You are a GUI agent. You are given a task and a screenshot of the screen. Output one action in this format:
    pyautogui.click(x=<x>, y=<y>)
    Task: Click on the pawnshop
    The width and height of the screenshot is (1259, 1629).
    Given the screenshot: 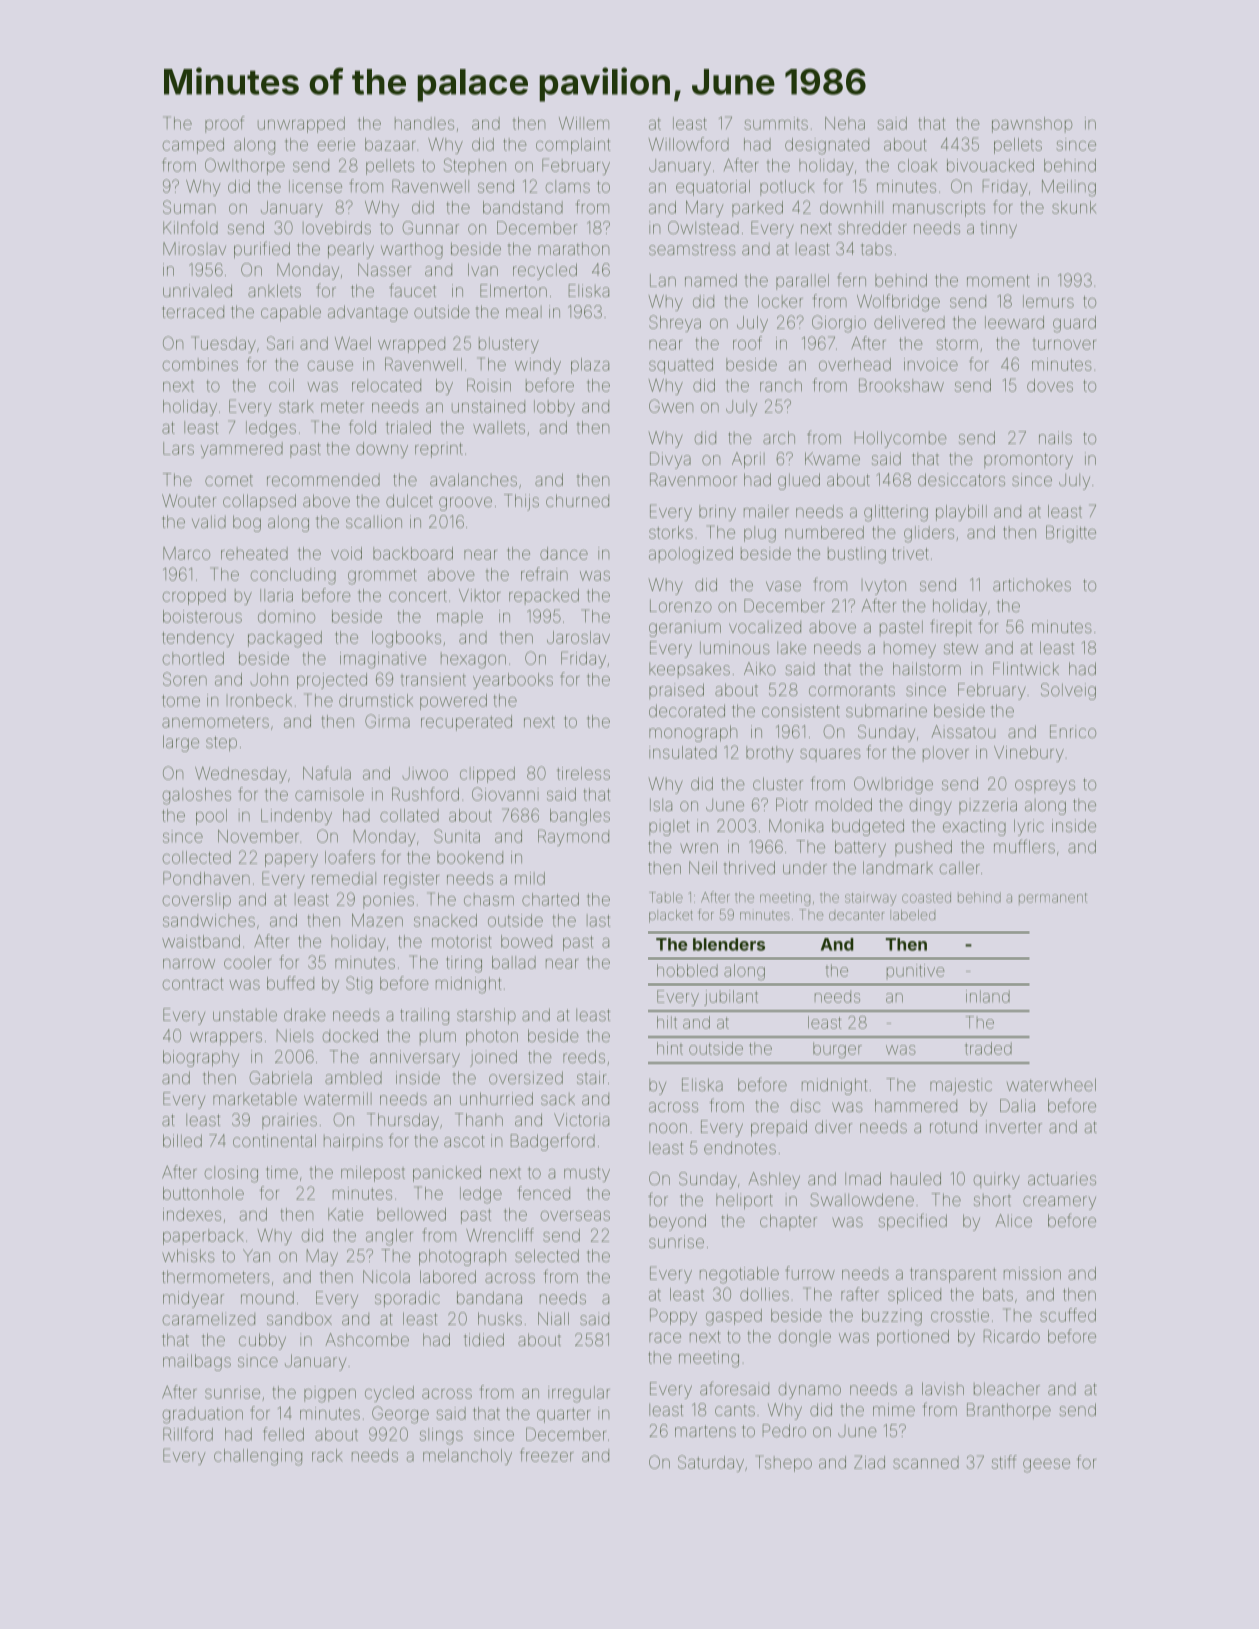 What is the action you would take?
    pyautogui.click(x=1032, y=125)
